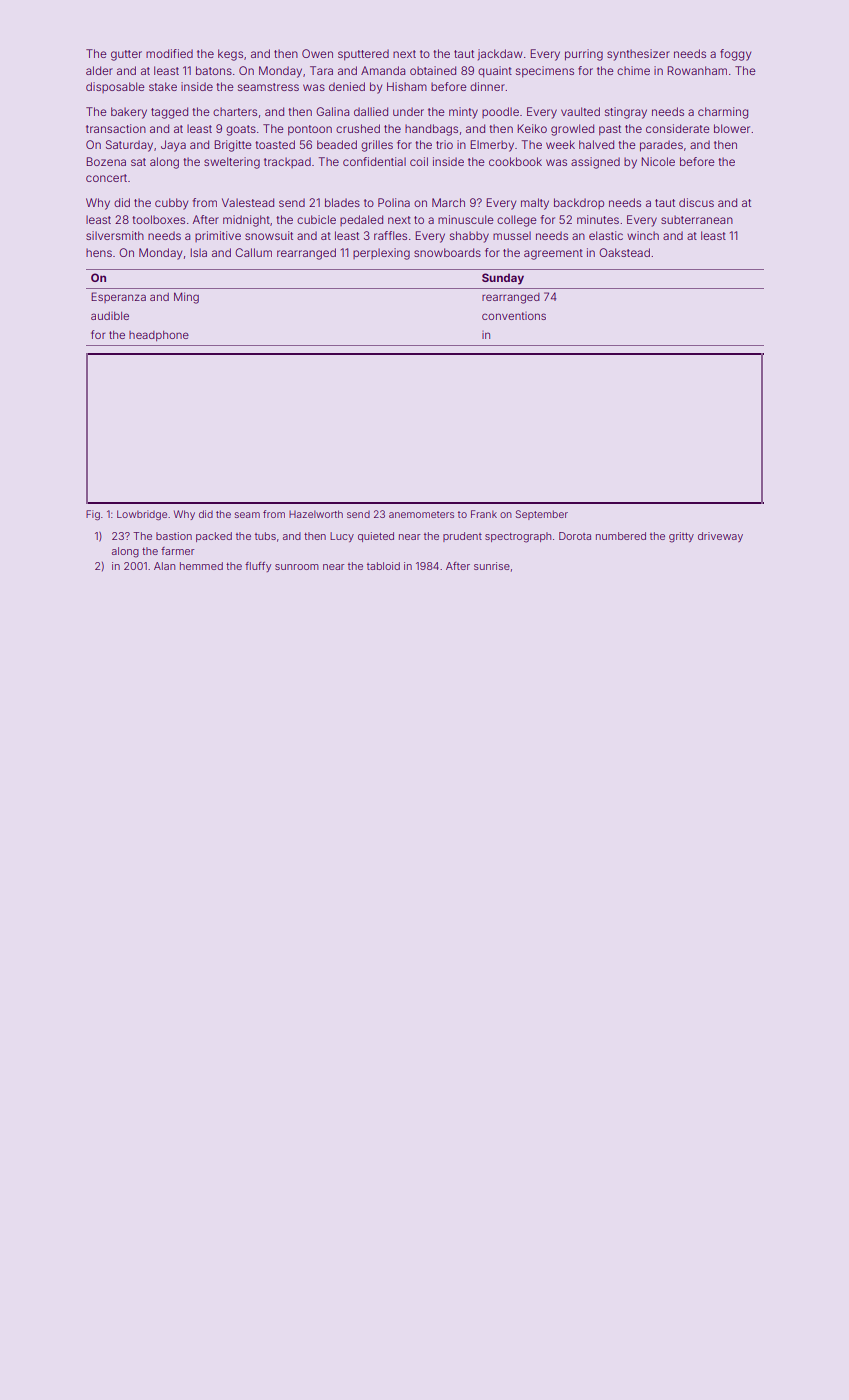 The width and height of the screenshot is (849, 1400). Describe the element at coordinates (110, 316) in the screenshot. I see `audible` at that location.
